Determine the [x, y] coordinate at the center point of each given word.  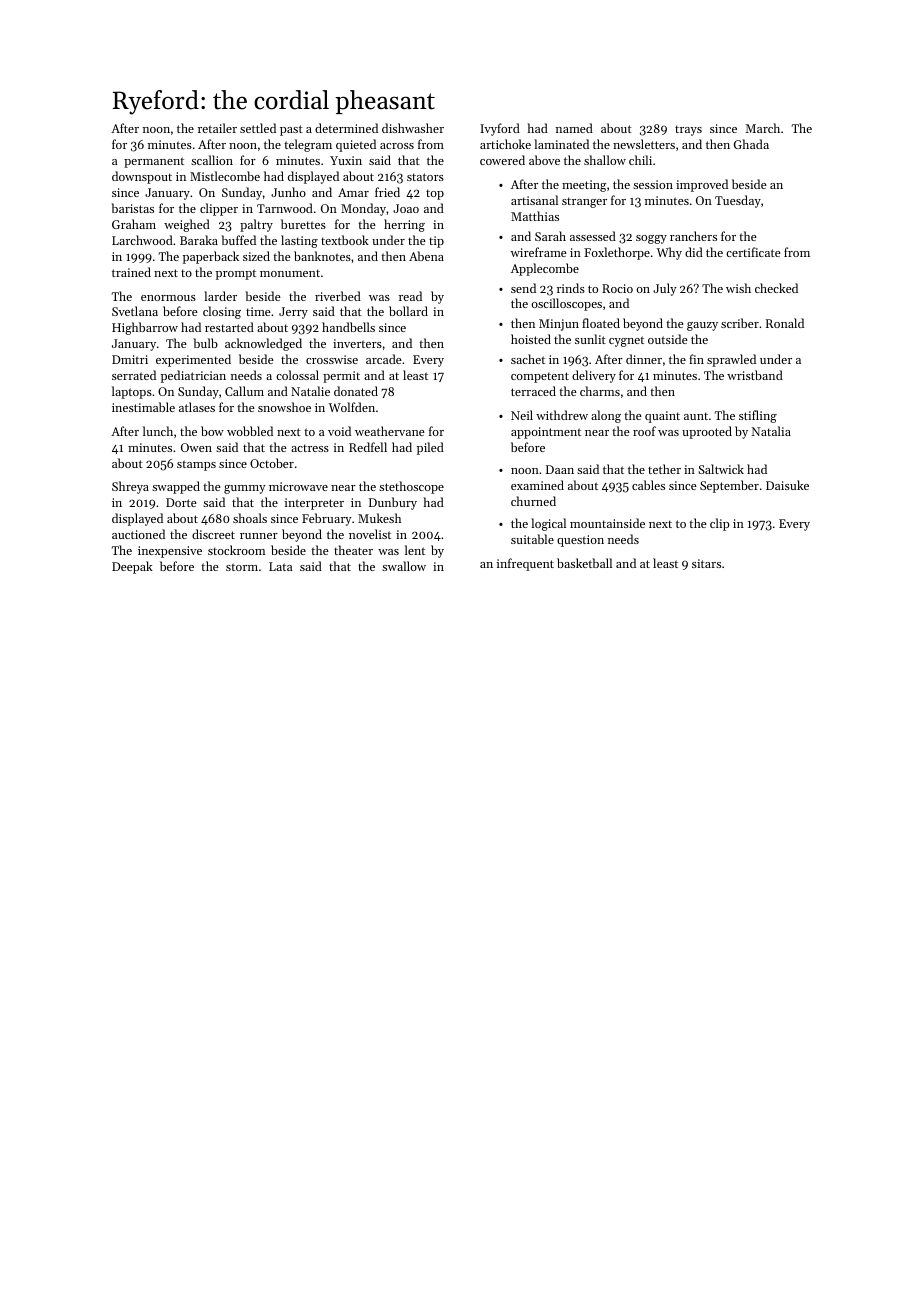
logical [548, 524]
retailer [217, 128]
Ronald [785, 323]
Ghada [751, 144]
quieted [356, 145]
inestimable [143, 407]
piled [430, 448]
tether [664, 469]
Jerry [293, 313]
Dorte [181, 502]
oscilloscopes [567, 304]
